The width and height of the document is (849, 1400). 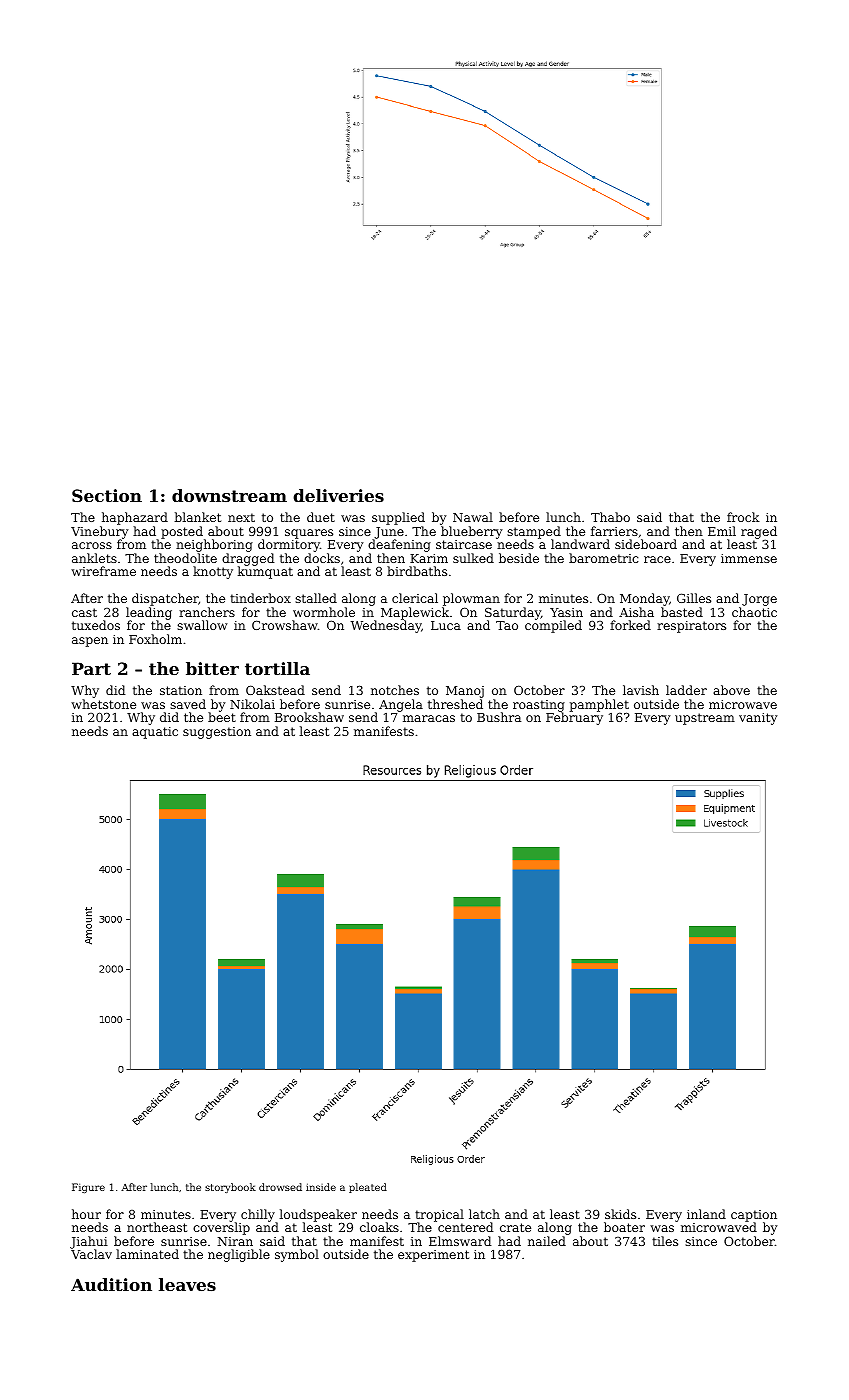 What do you see at coordinates (743, 517) in the document?
I see `frock` at bounding box center [743, 517].
